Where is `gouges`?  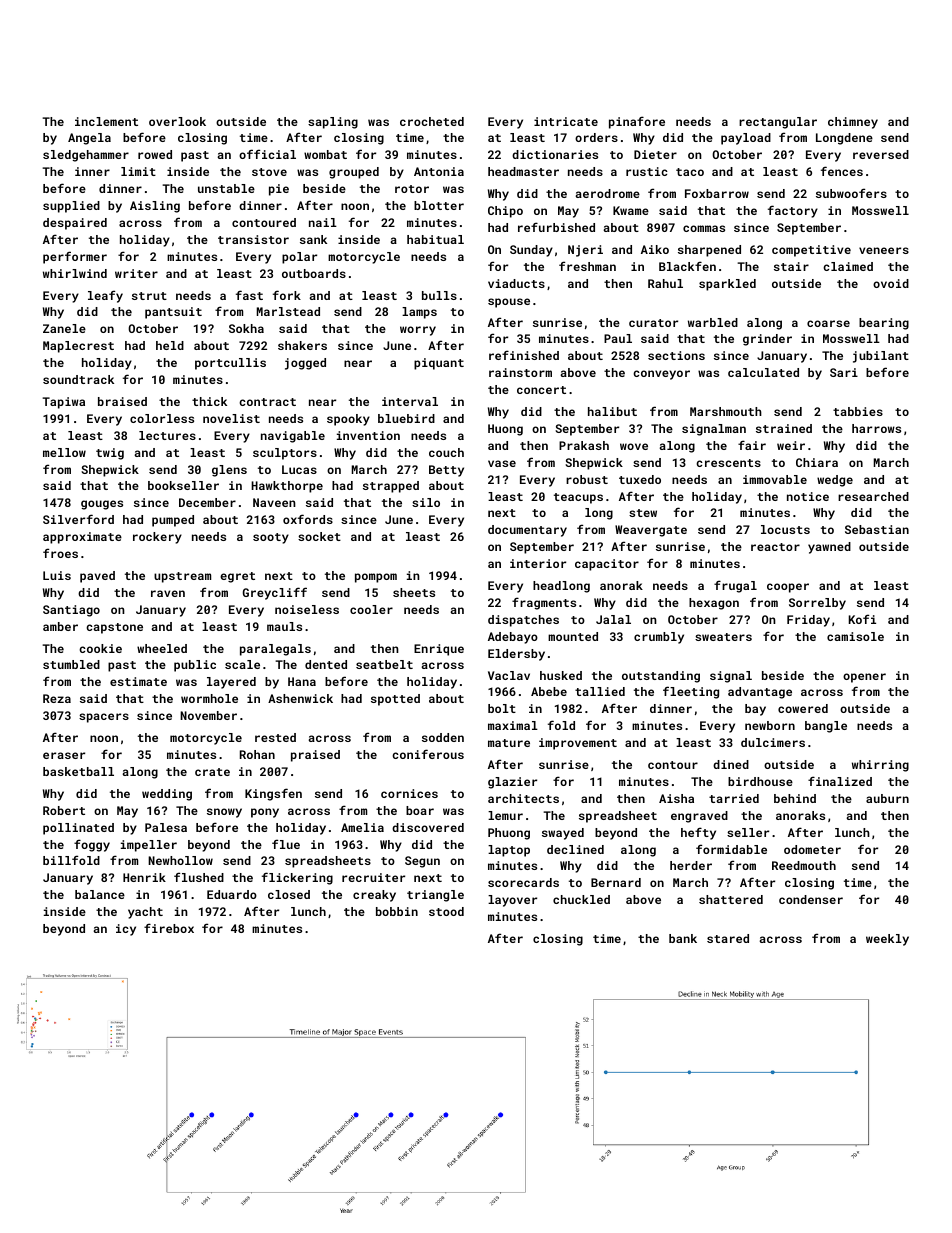 gouges is located at coordinates (102, 505).
